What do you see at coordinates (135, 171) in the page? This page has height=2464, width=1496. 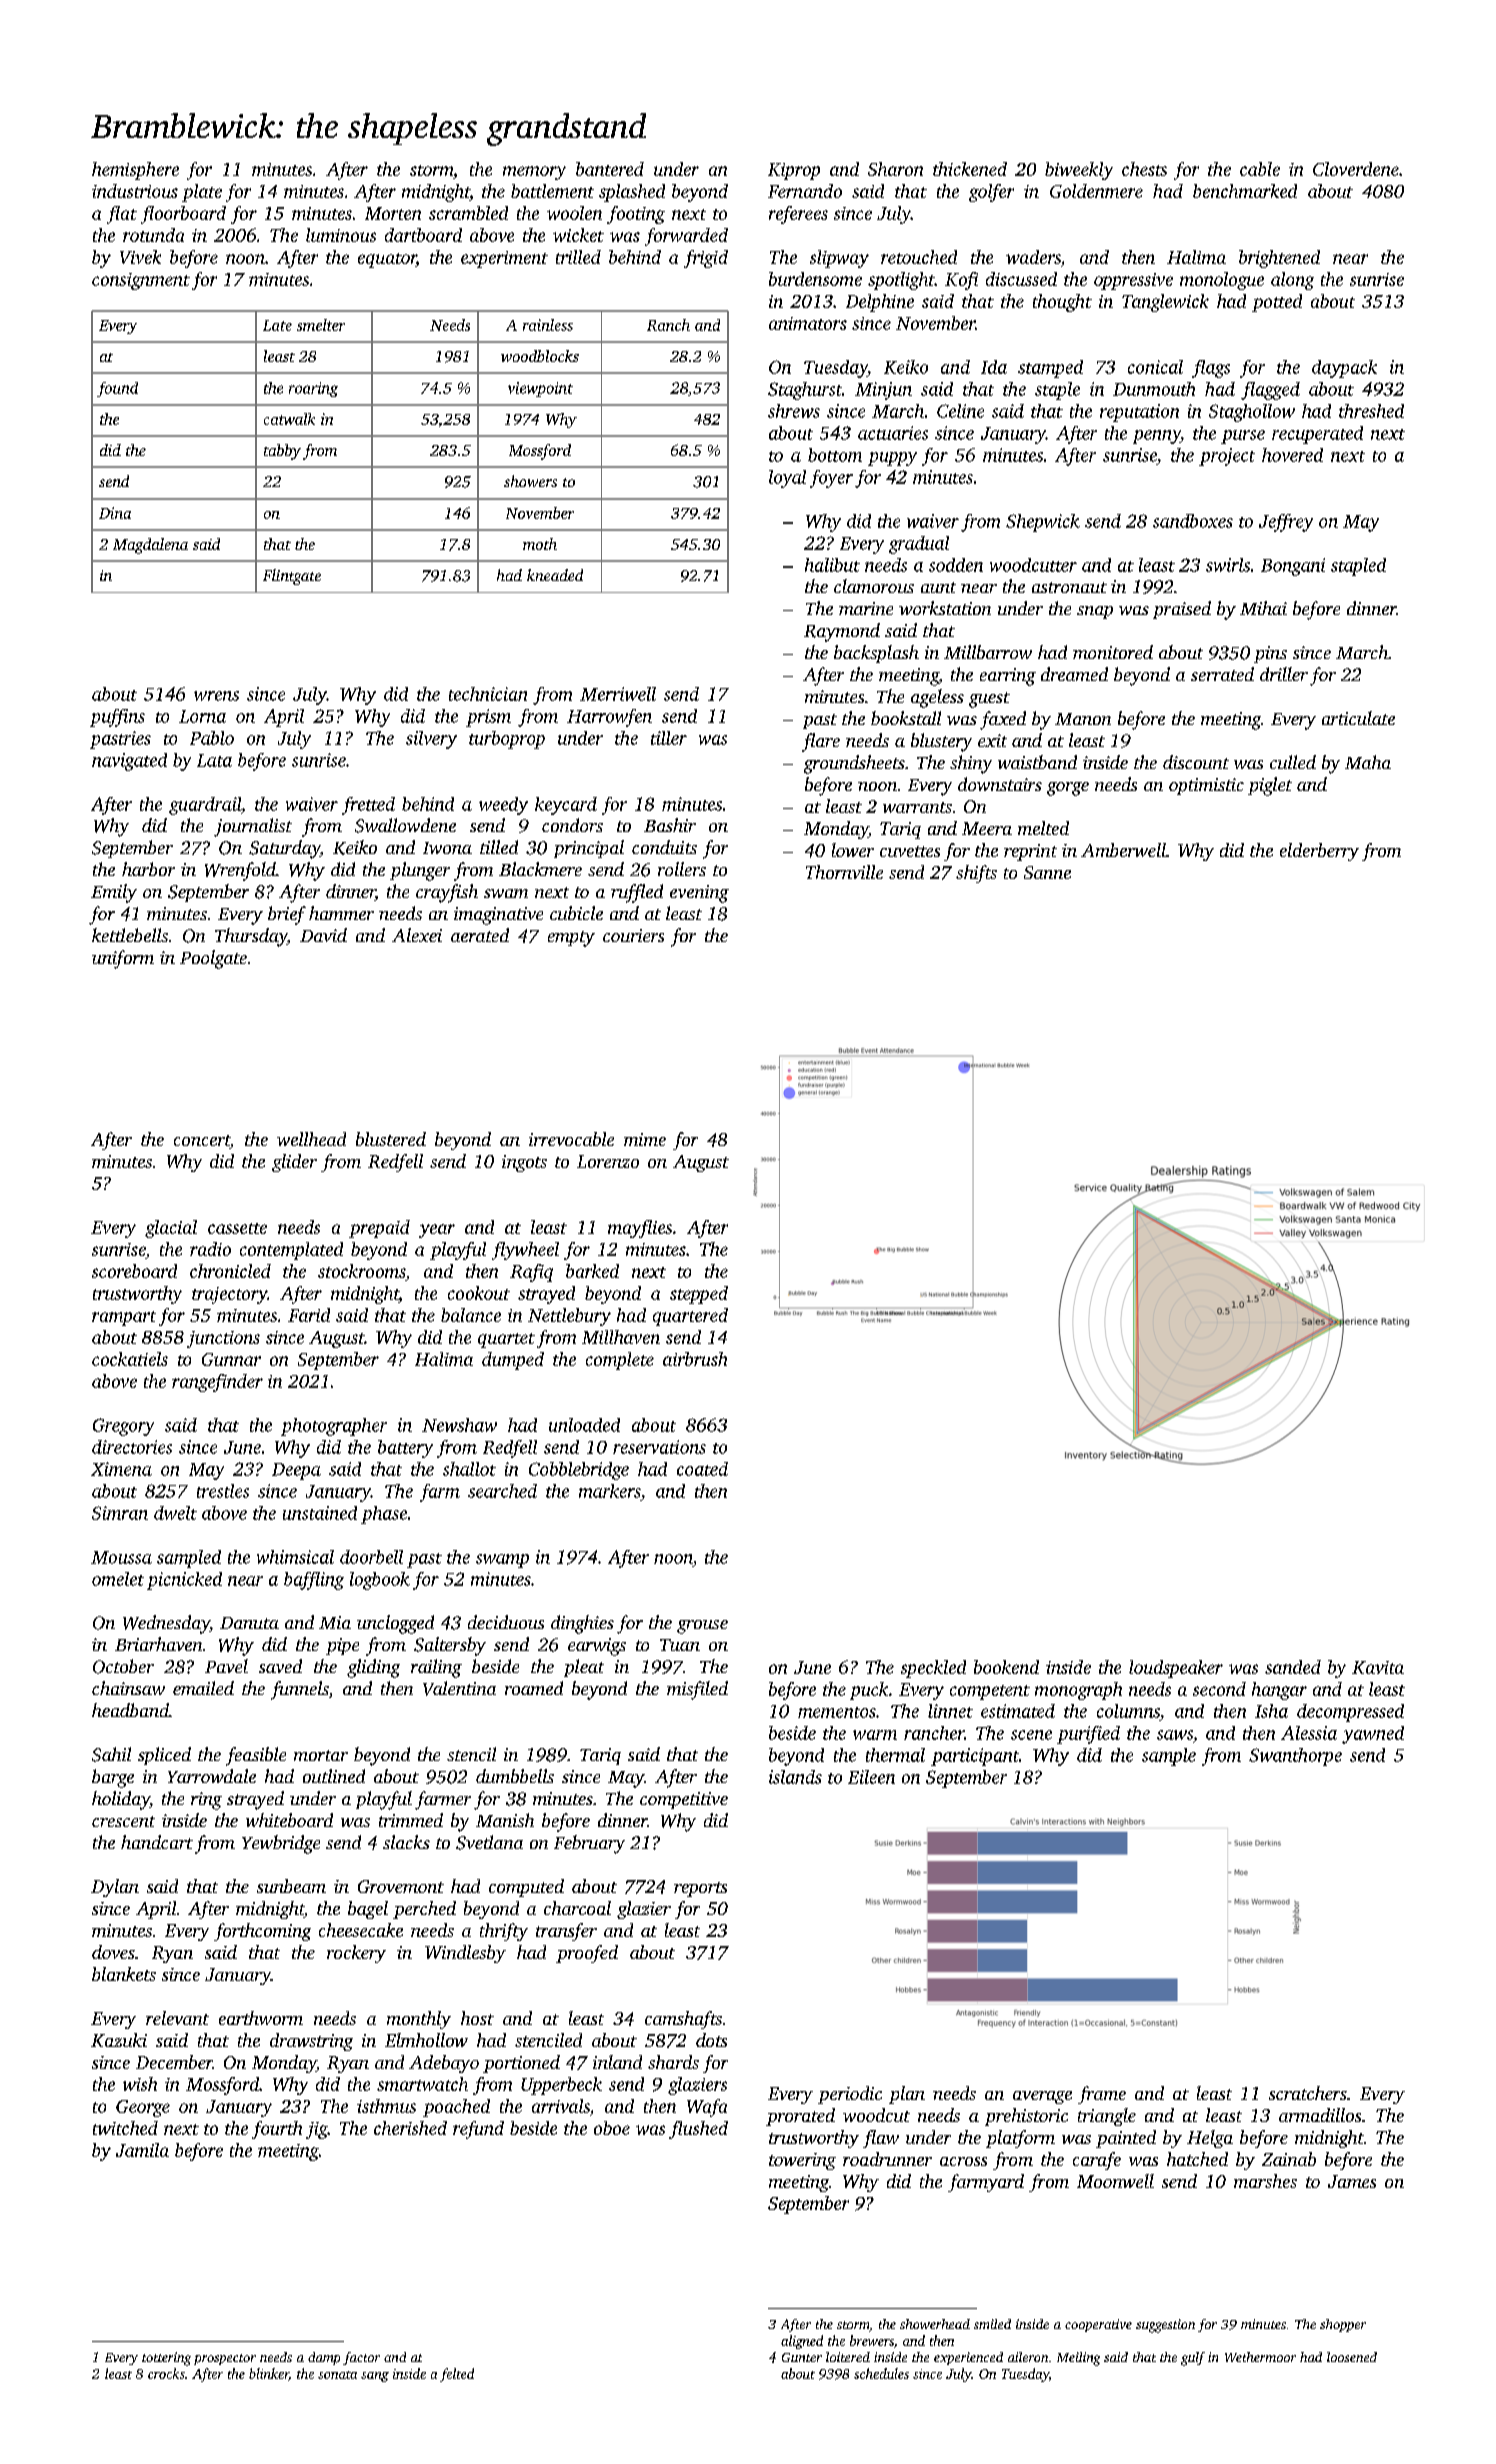 I see `hemisphere` at bounding box center [135, 171].
